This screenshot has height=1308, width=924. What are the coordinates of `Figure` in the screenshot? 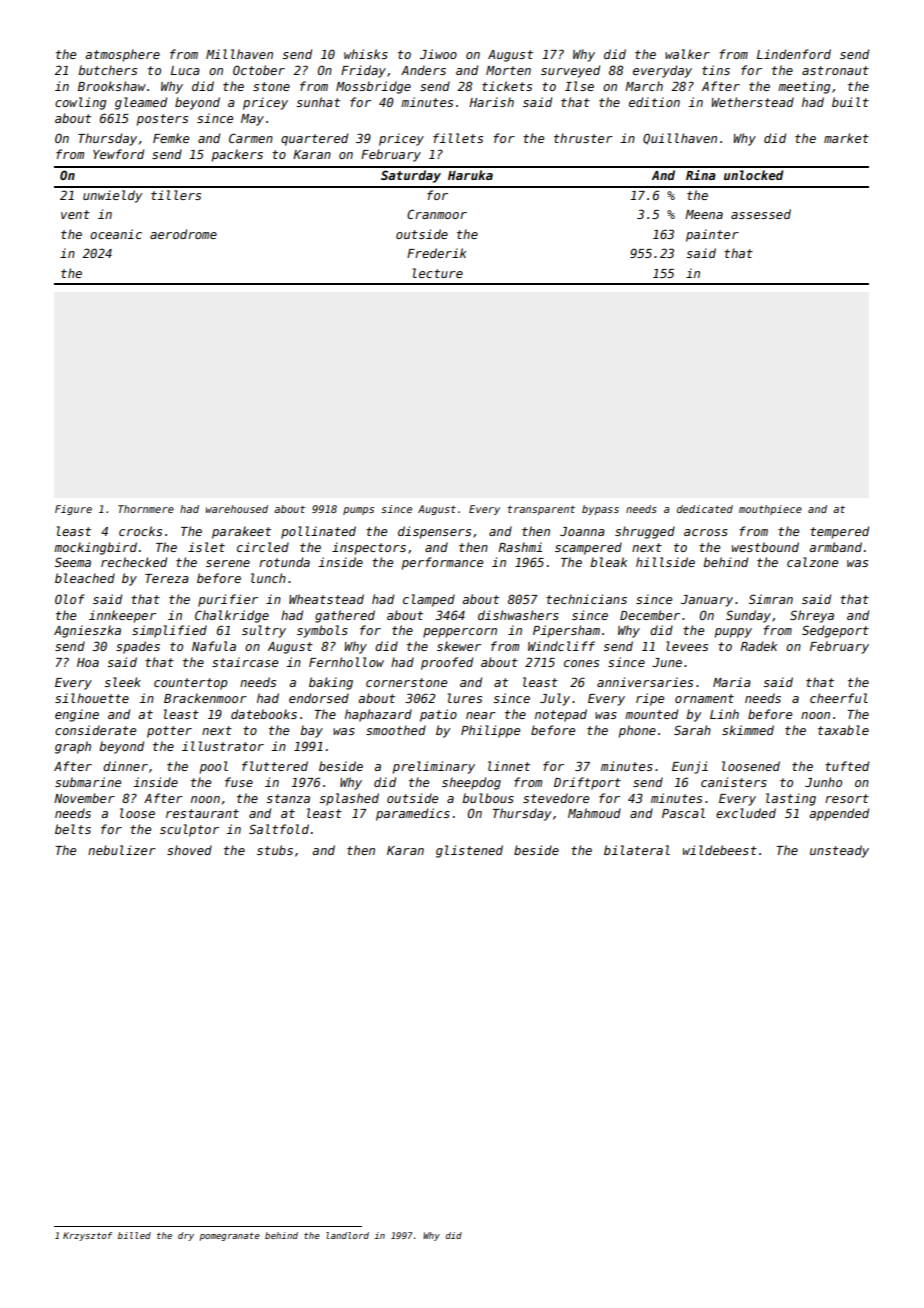 It's located at (73, 510).
